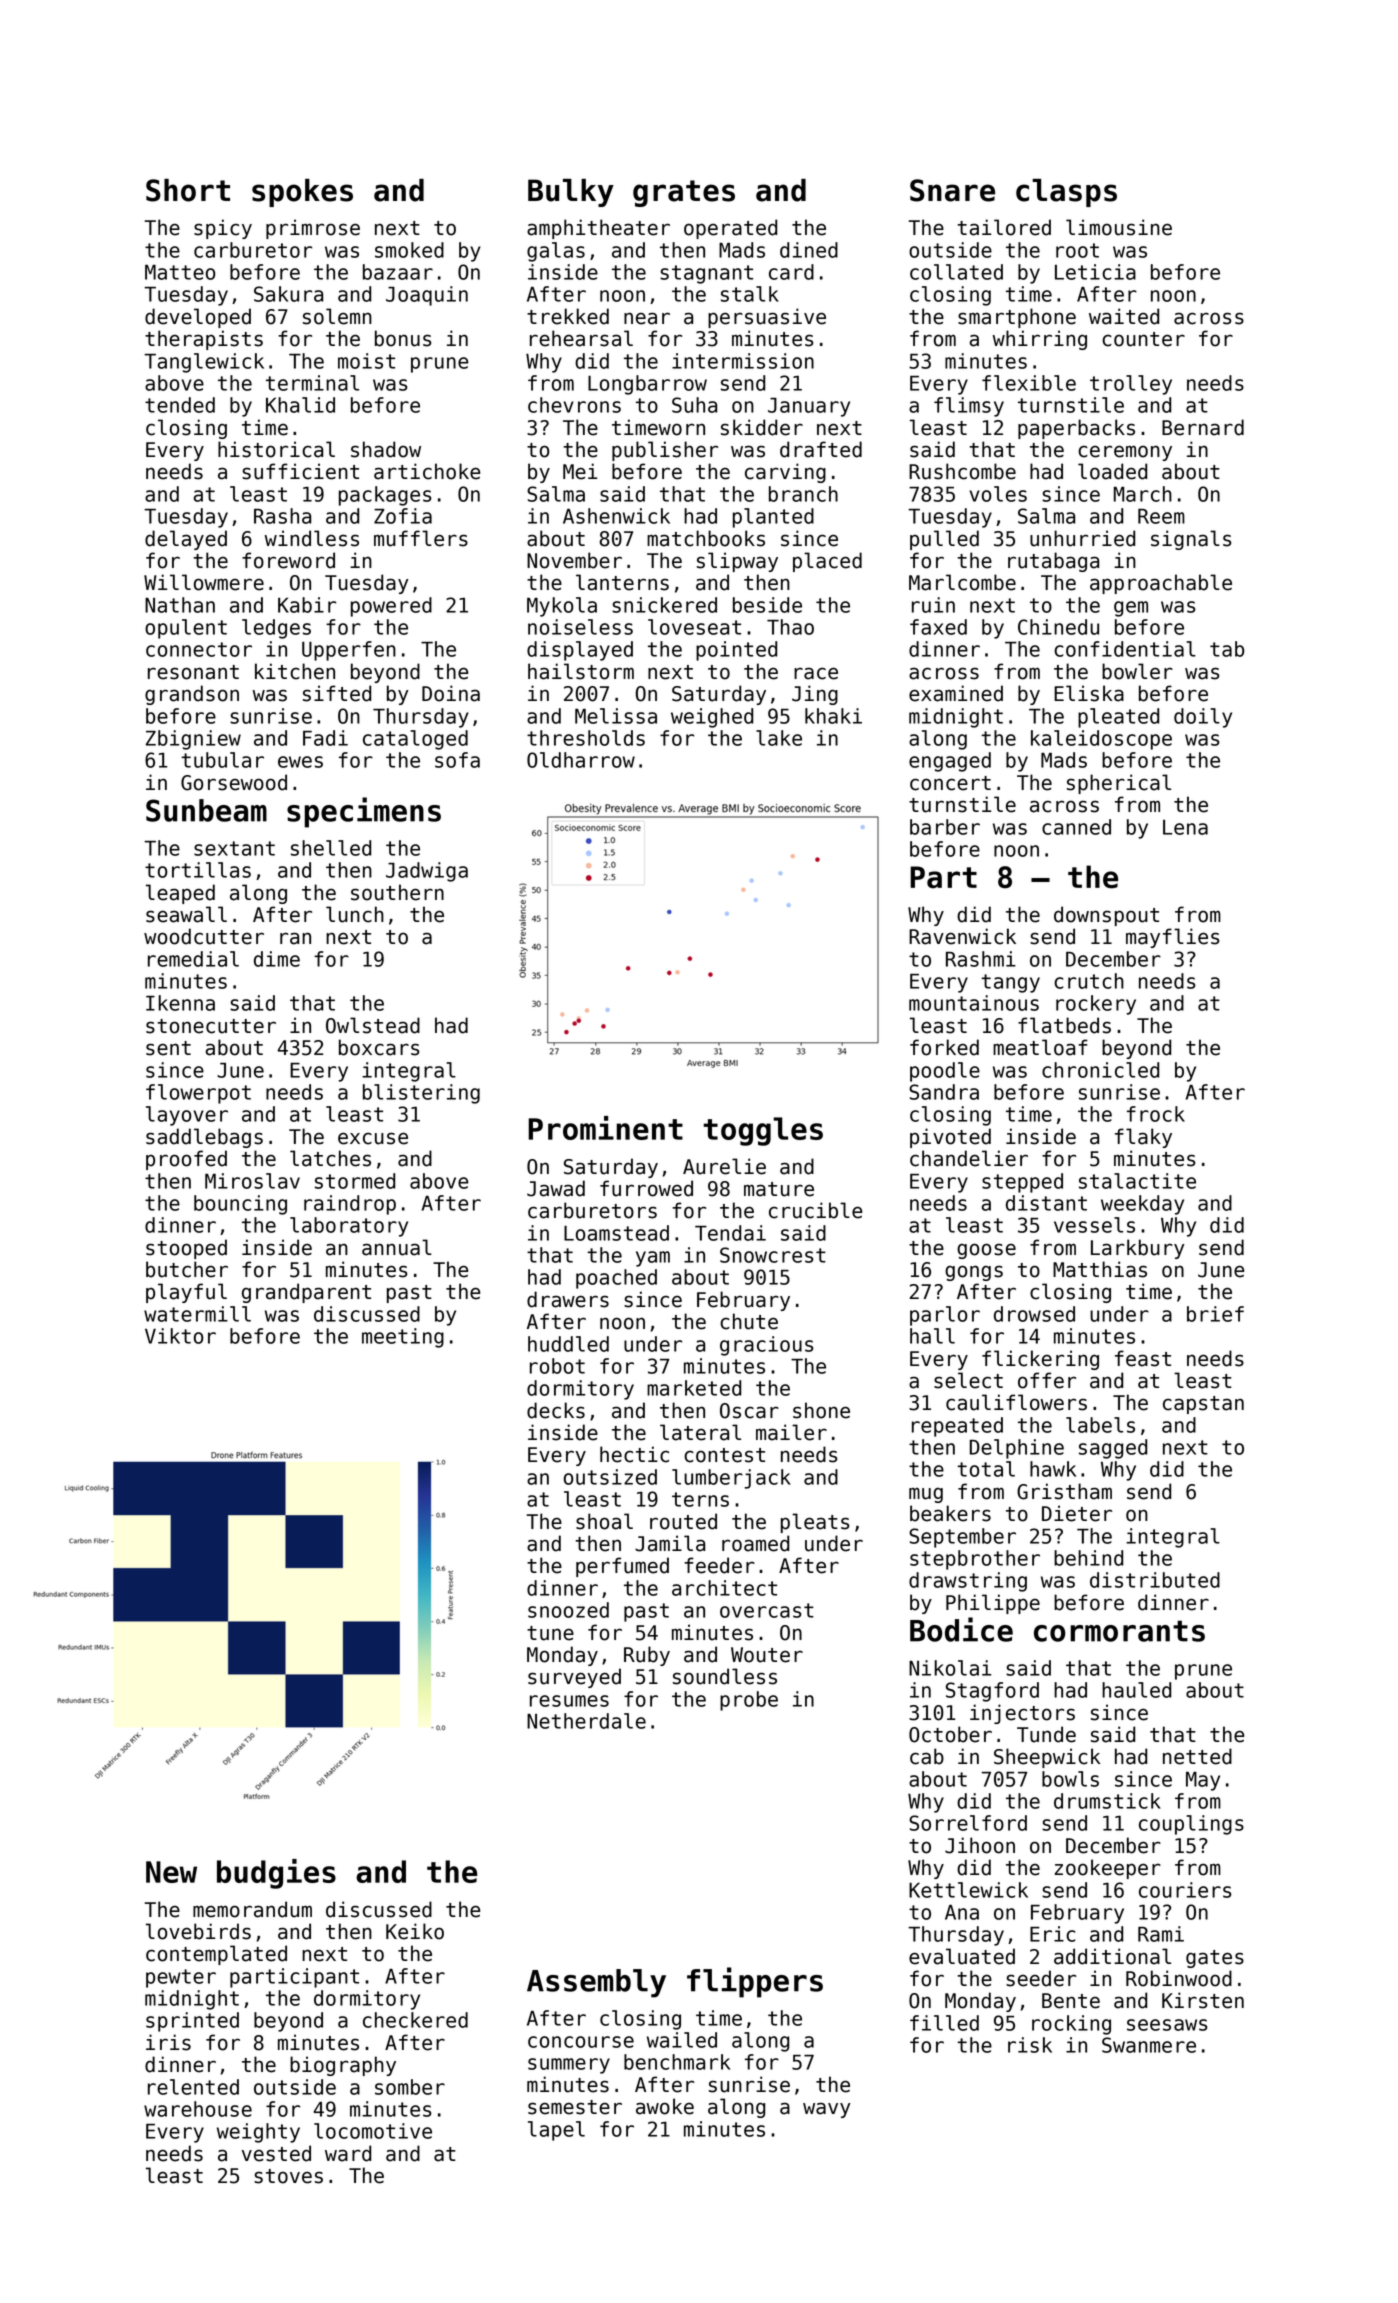 The height and width of the document is (2303, 1398). I want to click on limousine, so click(1119, 227).
